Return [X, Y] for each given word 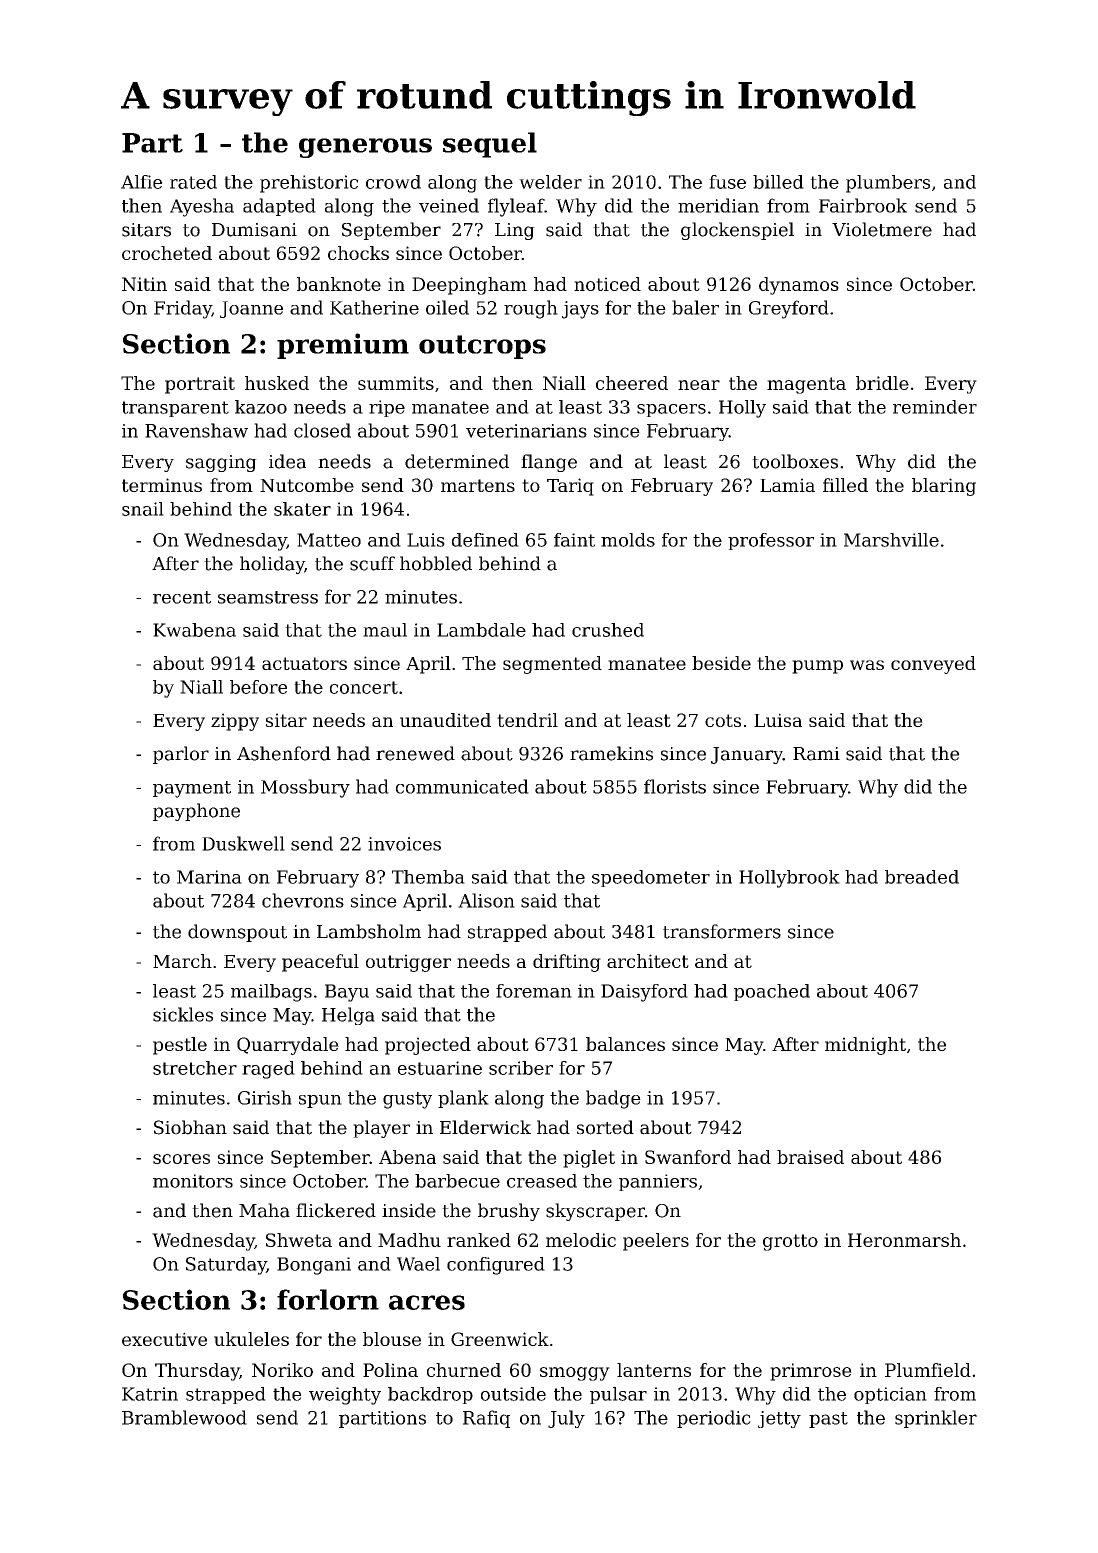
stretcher [195, 1068]
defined [485, 540]
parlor [181, 755]
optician [890, 1395]
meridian [718, 205]
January [747, 755]
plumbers [888, 184]
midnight [865, 1046]
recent [182, 597]
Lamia [787, 485]
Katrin [150, 1394]
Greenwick [500, 1339]
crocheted [167, 253]
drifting [567, 963]
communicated [462, 786]
